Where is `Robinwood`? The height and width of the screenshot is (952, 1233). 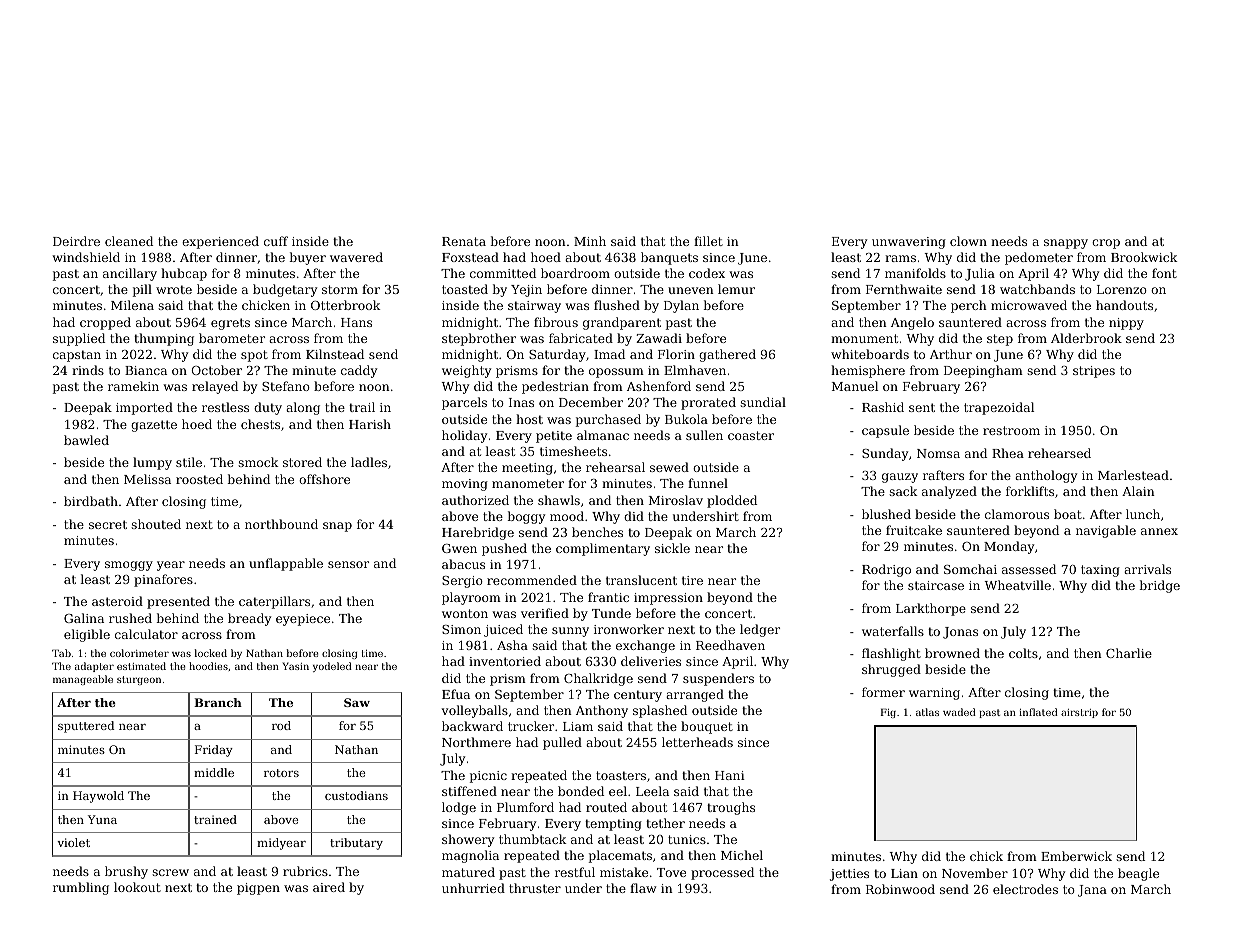 Robinwood is located at coordinates (900, 889).
